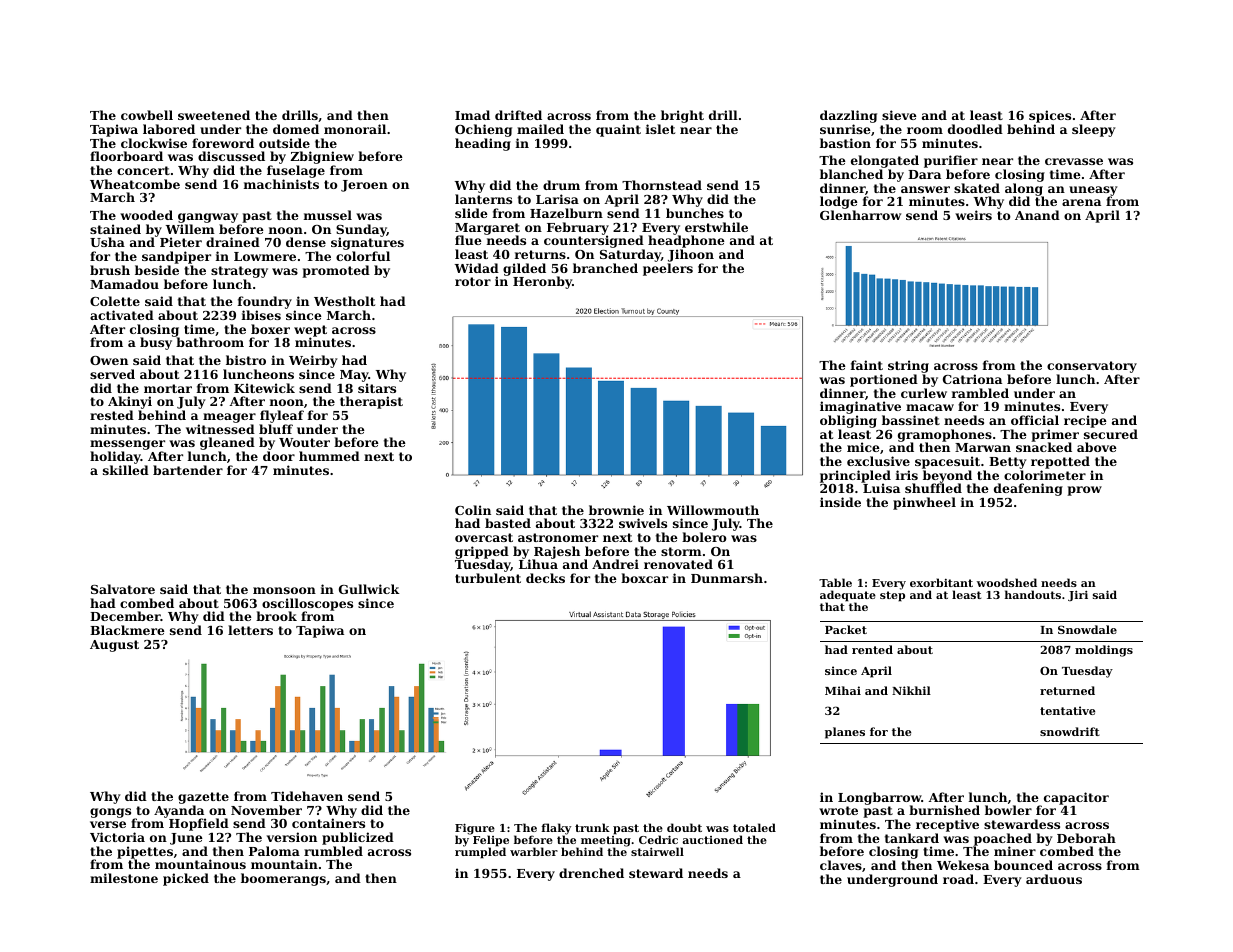 This image has width=1233, height=952. I want to click on spices, so click(1050, 116).
